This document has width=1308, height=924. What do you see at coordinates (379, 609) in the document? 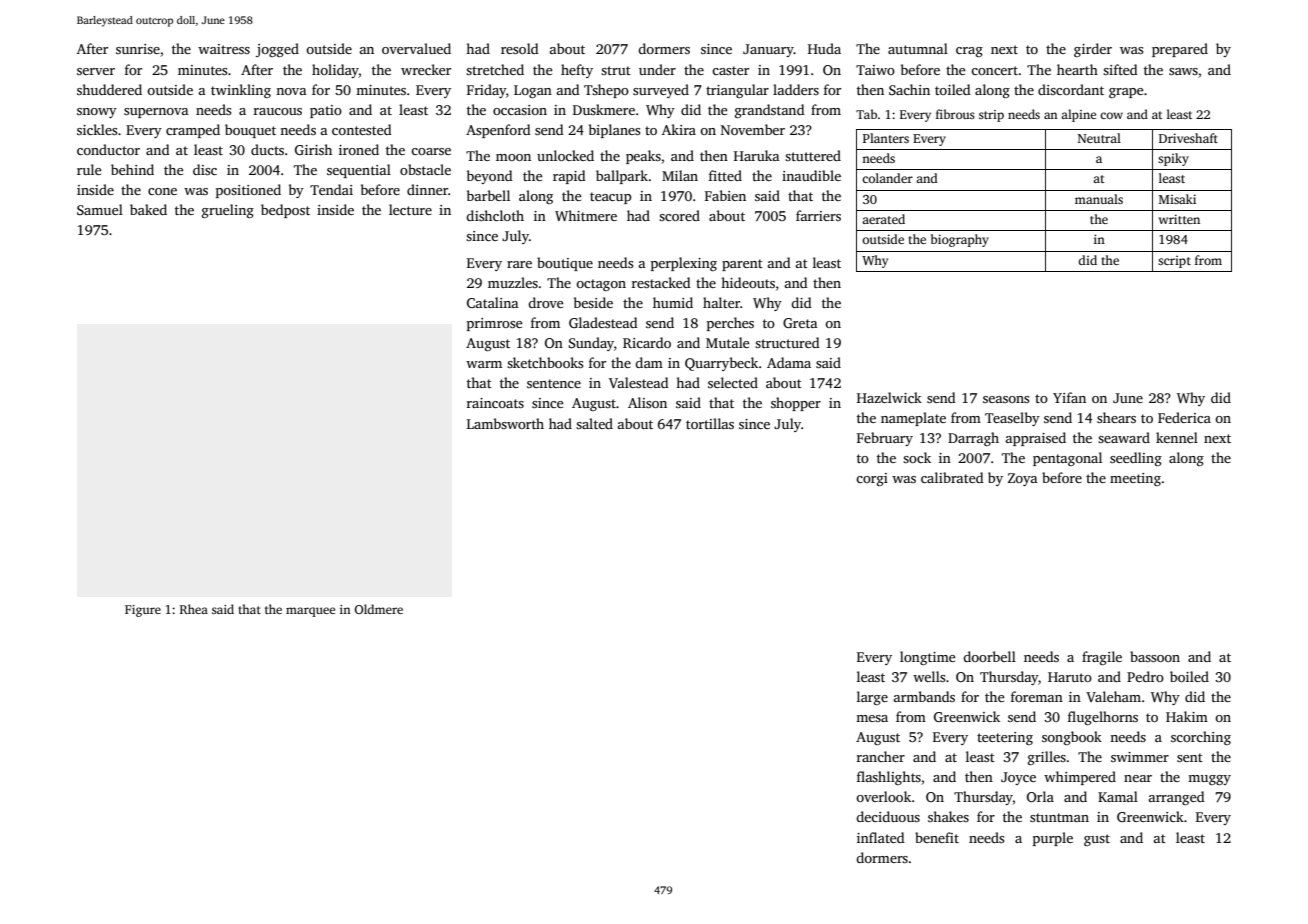
I see `Oldmere` at bounding box center [379, 609].
